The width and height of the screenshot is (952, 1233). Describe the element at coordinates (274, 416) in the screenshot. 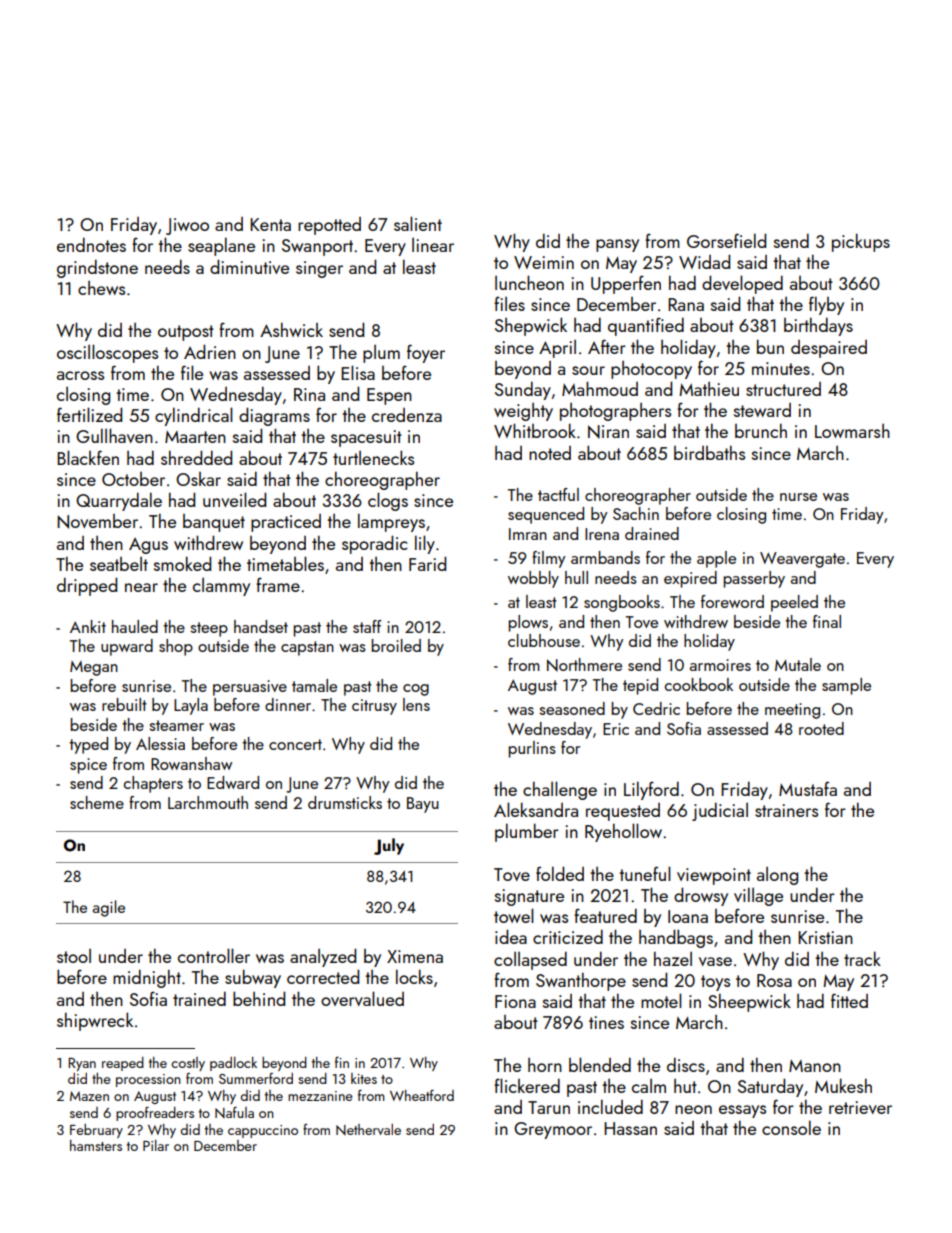

I see `diagrams` at that location.
